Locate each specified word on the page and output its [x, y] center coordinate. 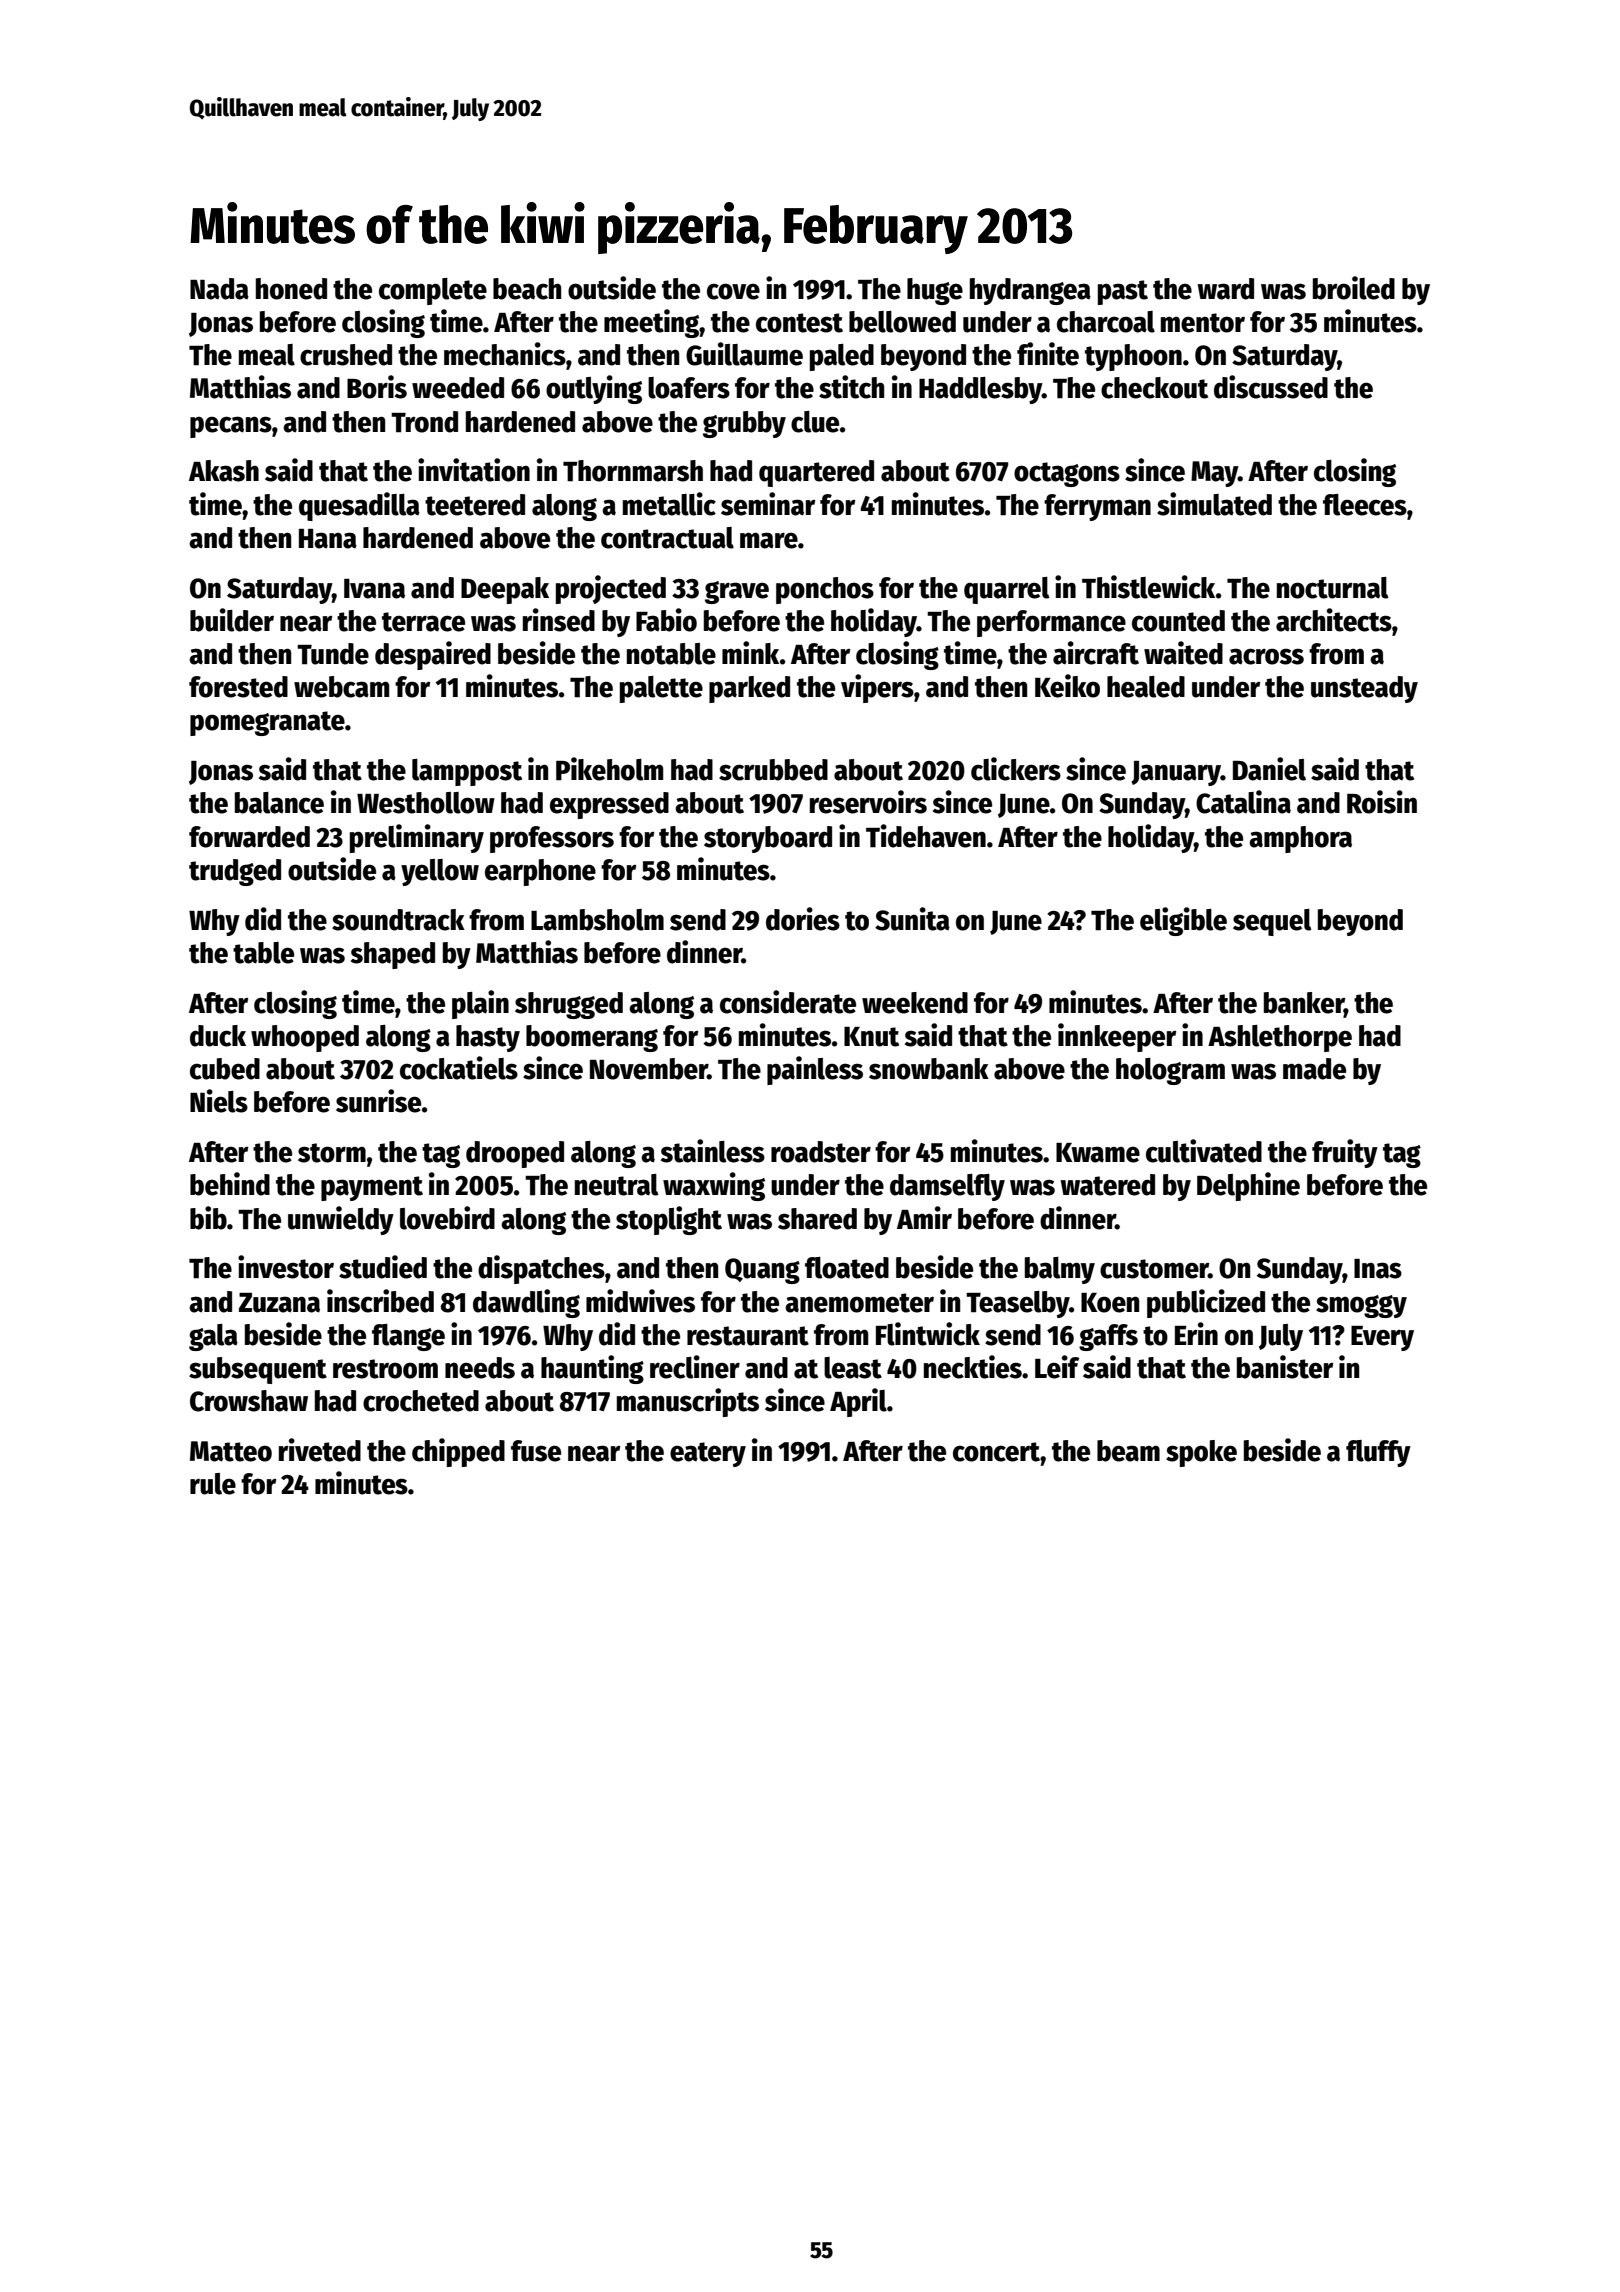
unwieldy [341, 1220]
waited [1183, 653]
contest [799, 323]
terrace [423, 622]
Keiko [1067, 686]
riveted [320, 1450]
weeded [458, 388]
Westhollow [426, 803]
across [1266, 656]
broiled [1354, 288]
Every [1382, 1338]
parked [749, 689]
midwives [640, 1301]
